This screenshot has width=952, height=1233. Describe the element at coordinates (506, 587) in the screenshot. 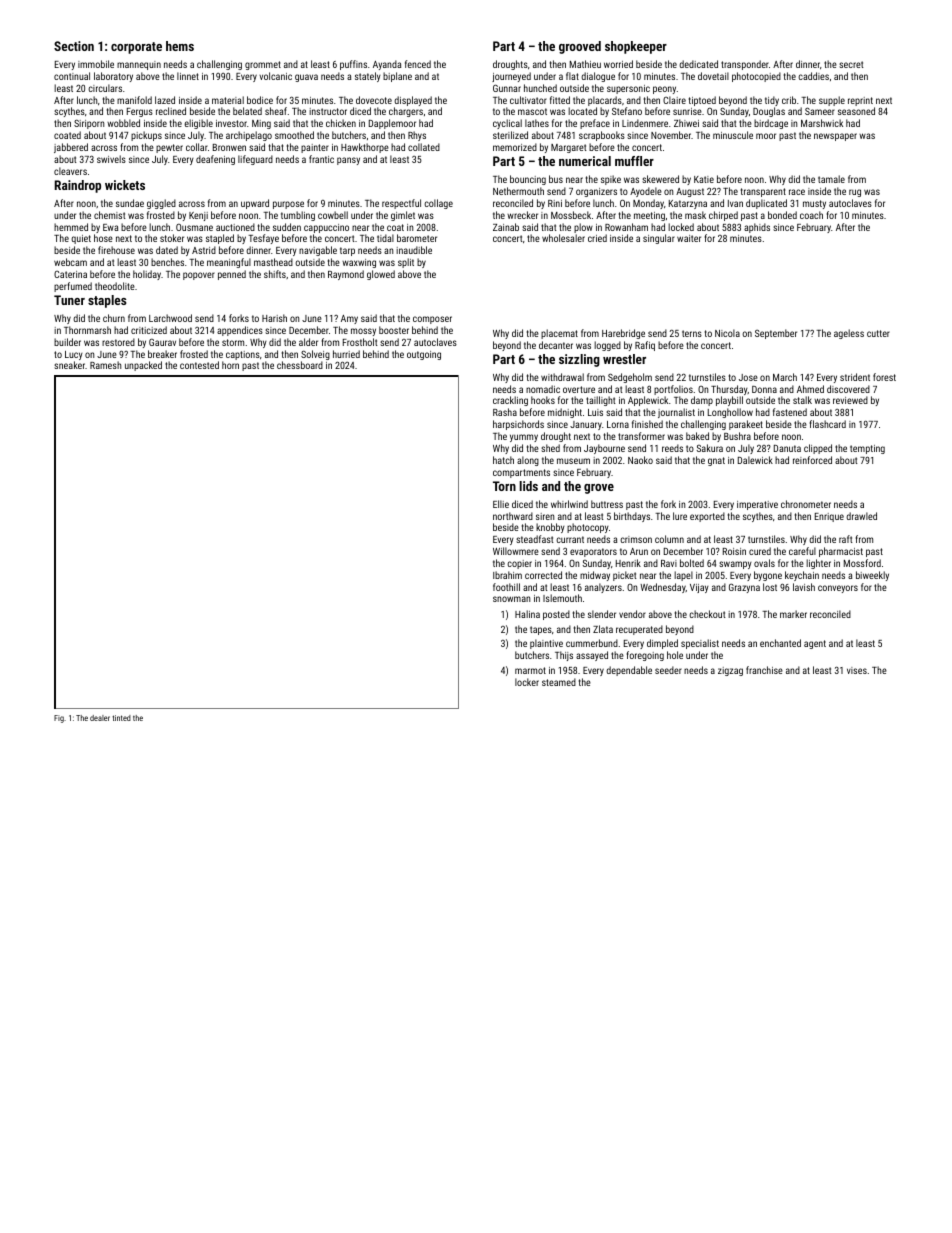

I see `foothill` at that location.
